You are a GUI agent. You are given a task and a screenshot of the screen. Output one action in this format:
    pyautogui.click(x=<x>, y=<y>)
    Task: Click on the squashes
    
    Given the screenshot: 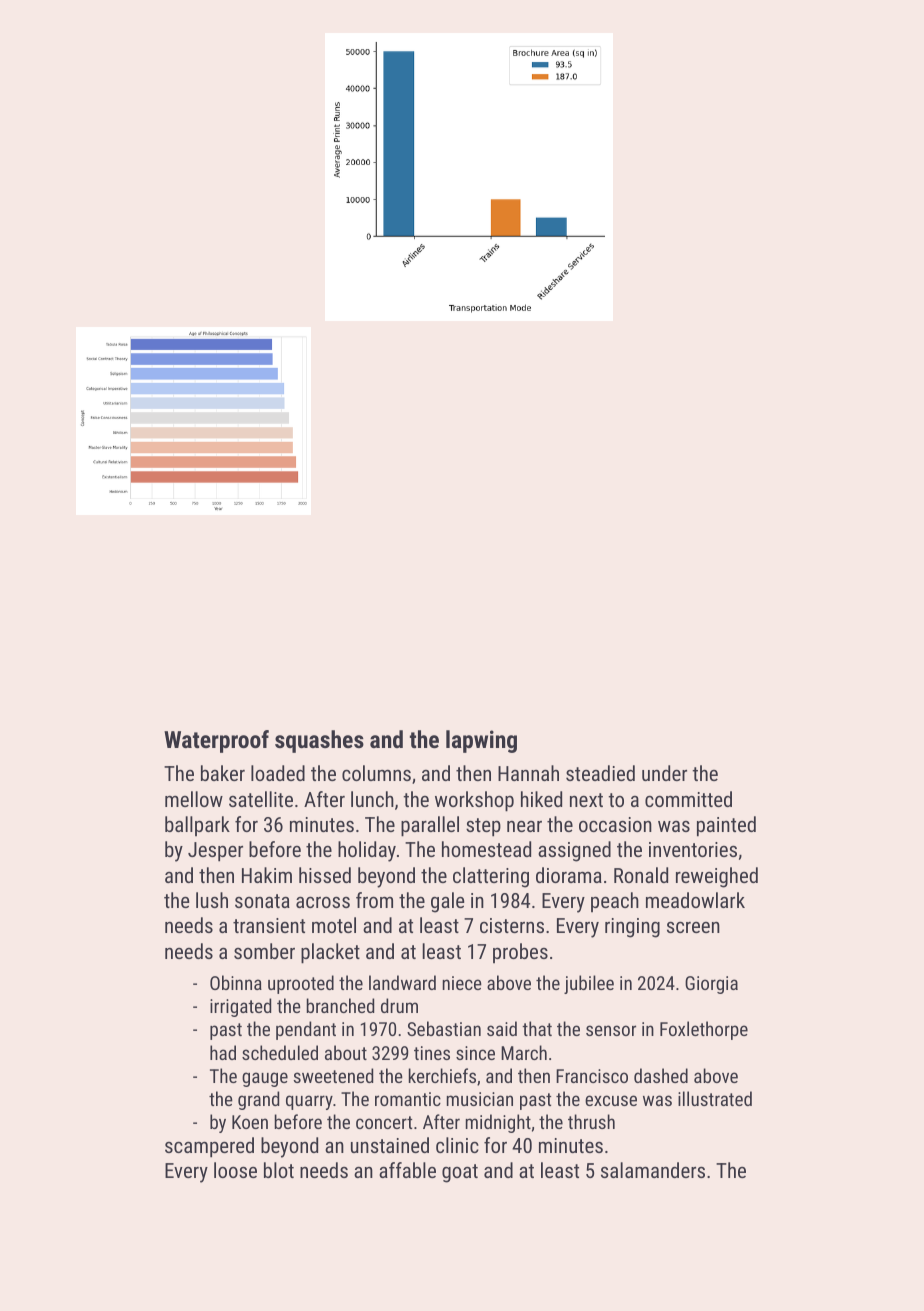 What is the action you would take?
    pyautogui.click(x=319, y=741)
